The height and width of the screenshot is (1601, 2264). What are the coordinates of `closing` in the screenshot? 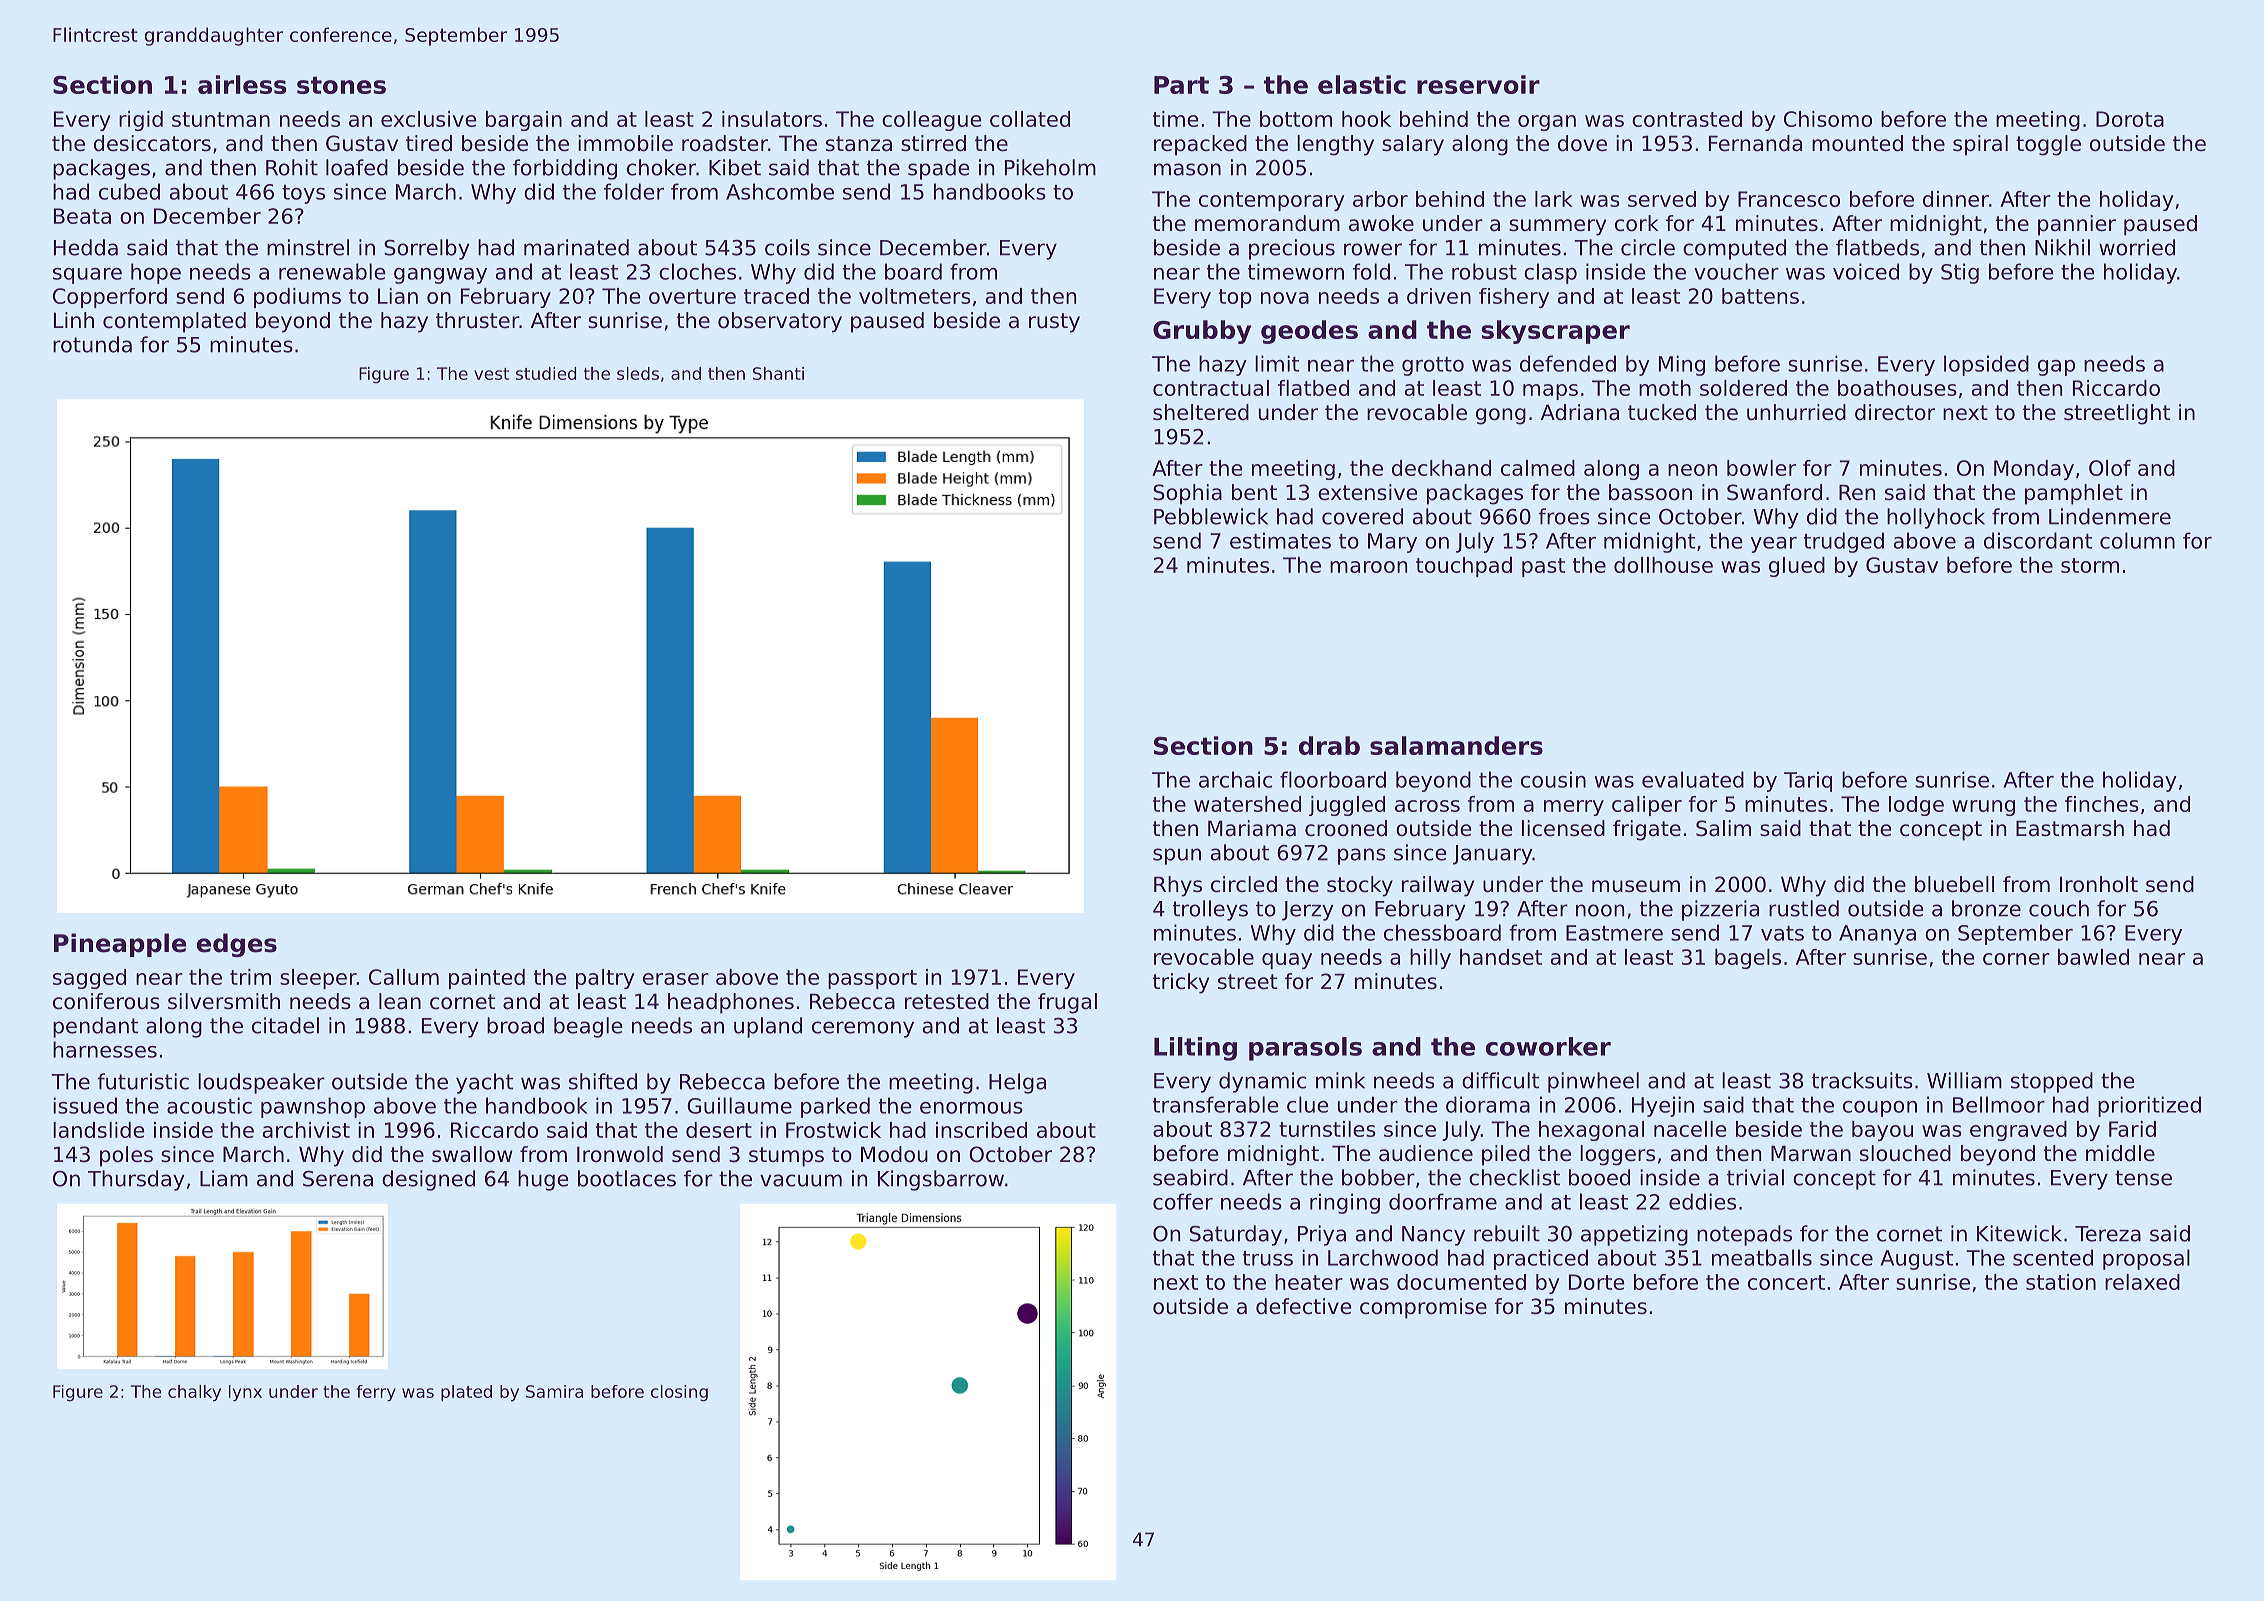 It's located at (679, 1393).
